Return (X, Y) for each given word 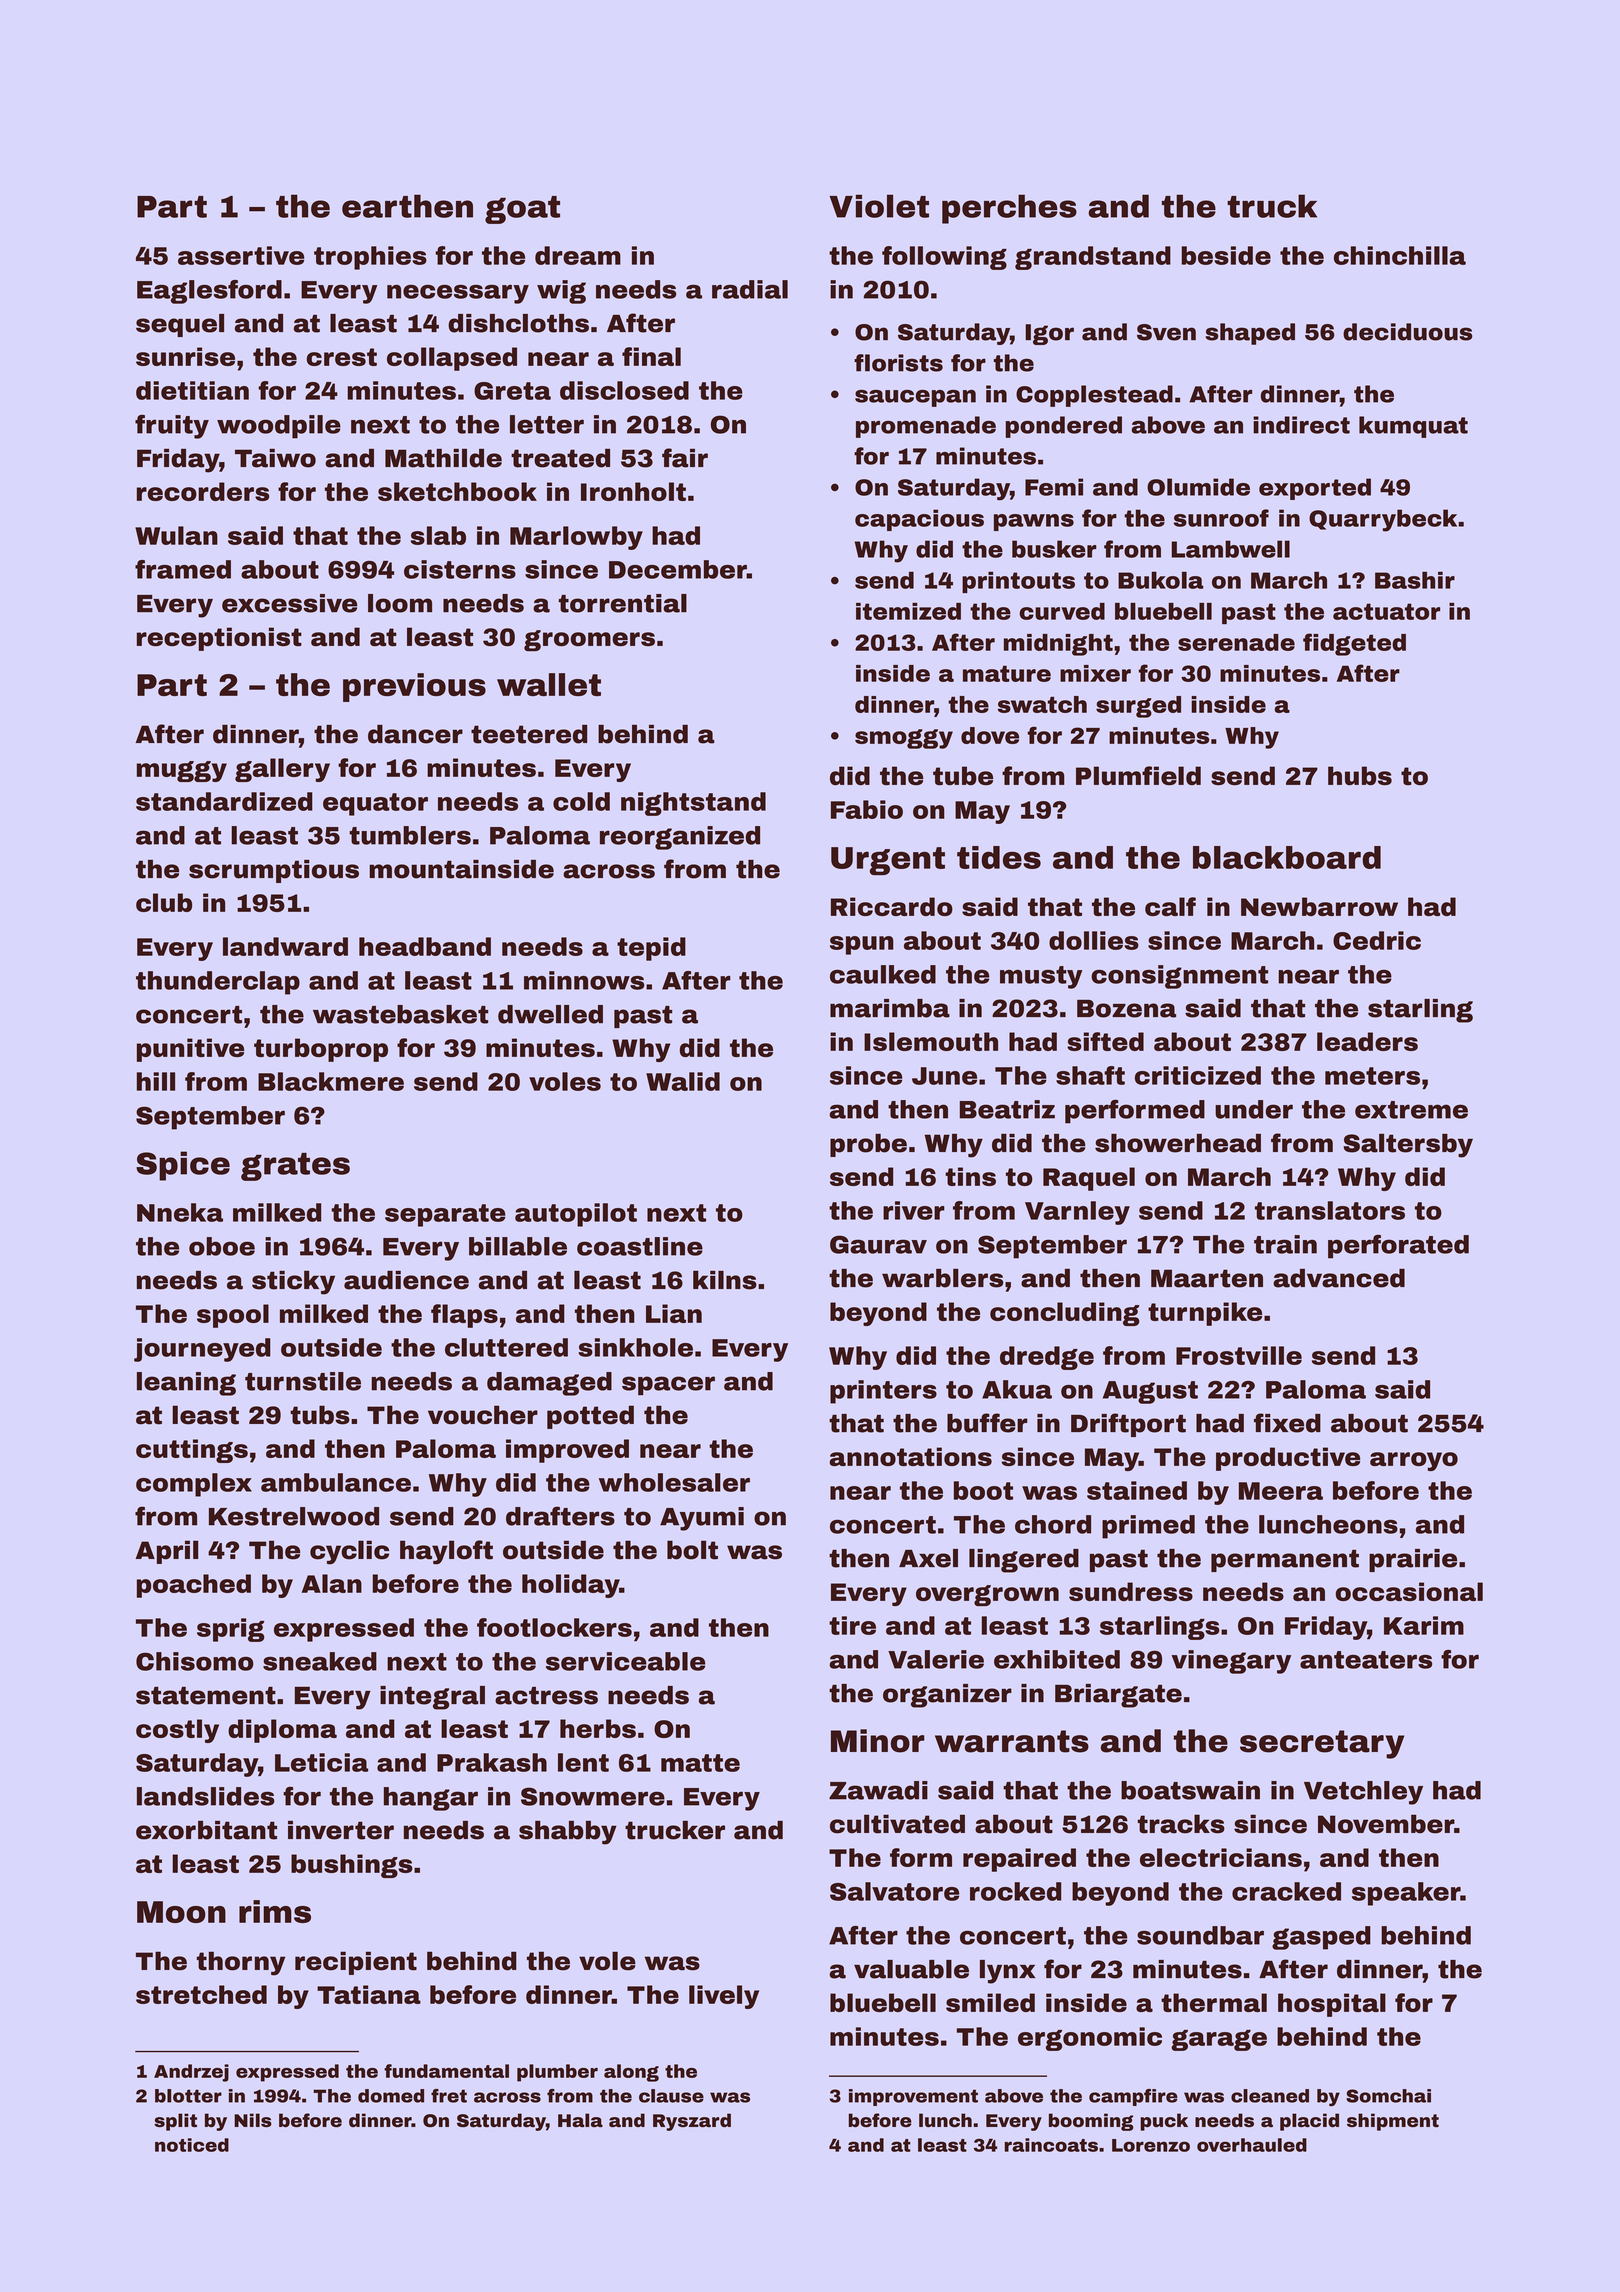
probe (868, 1145)
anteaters (1366, 1660)
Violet (879, 206)
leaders (1367, 1041)
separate (445, 1215)
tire (852, 1625)
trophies (370, 258)
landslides (206, 1796)
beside (1226, 255)
